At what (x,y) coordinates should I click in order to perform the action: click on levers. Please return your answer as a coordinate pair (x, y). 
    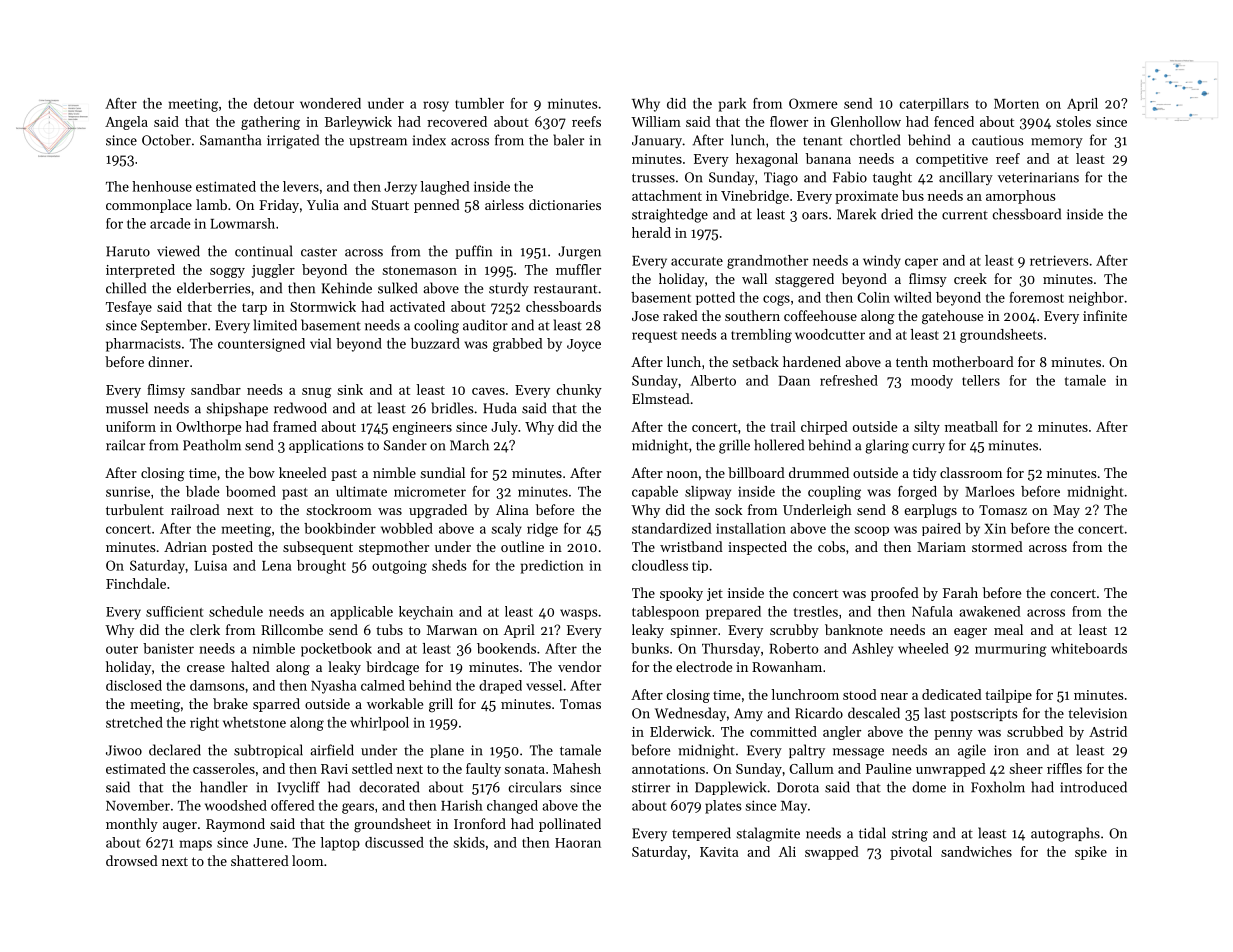
    Looking at the image, I should click on (301, 186).
